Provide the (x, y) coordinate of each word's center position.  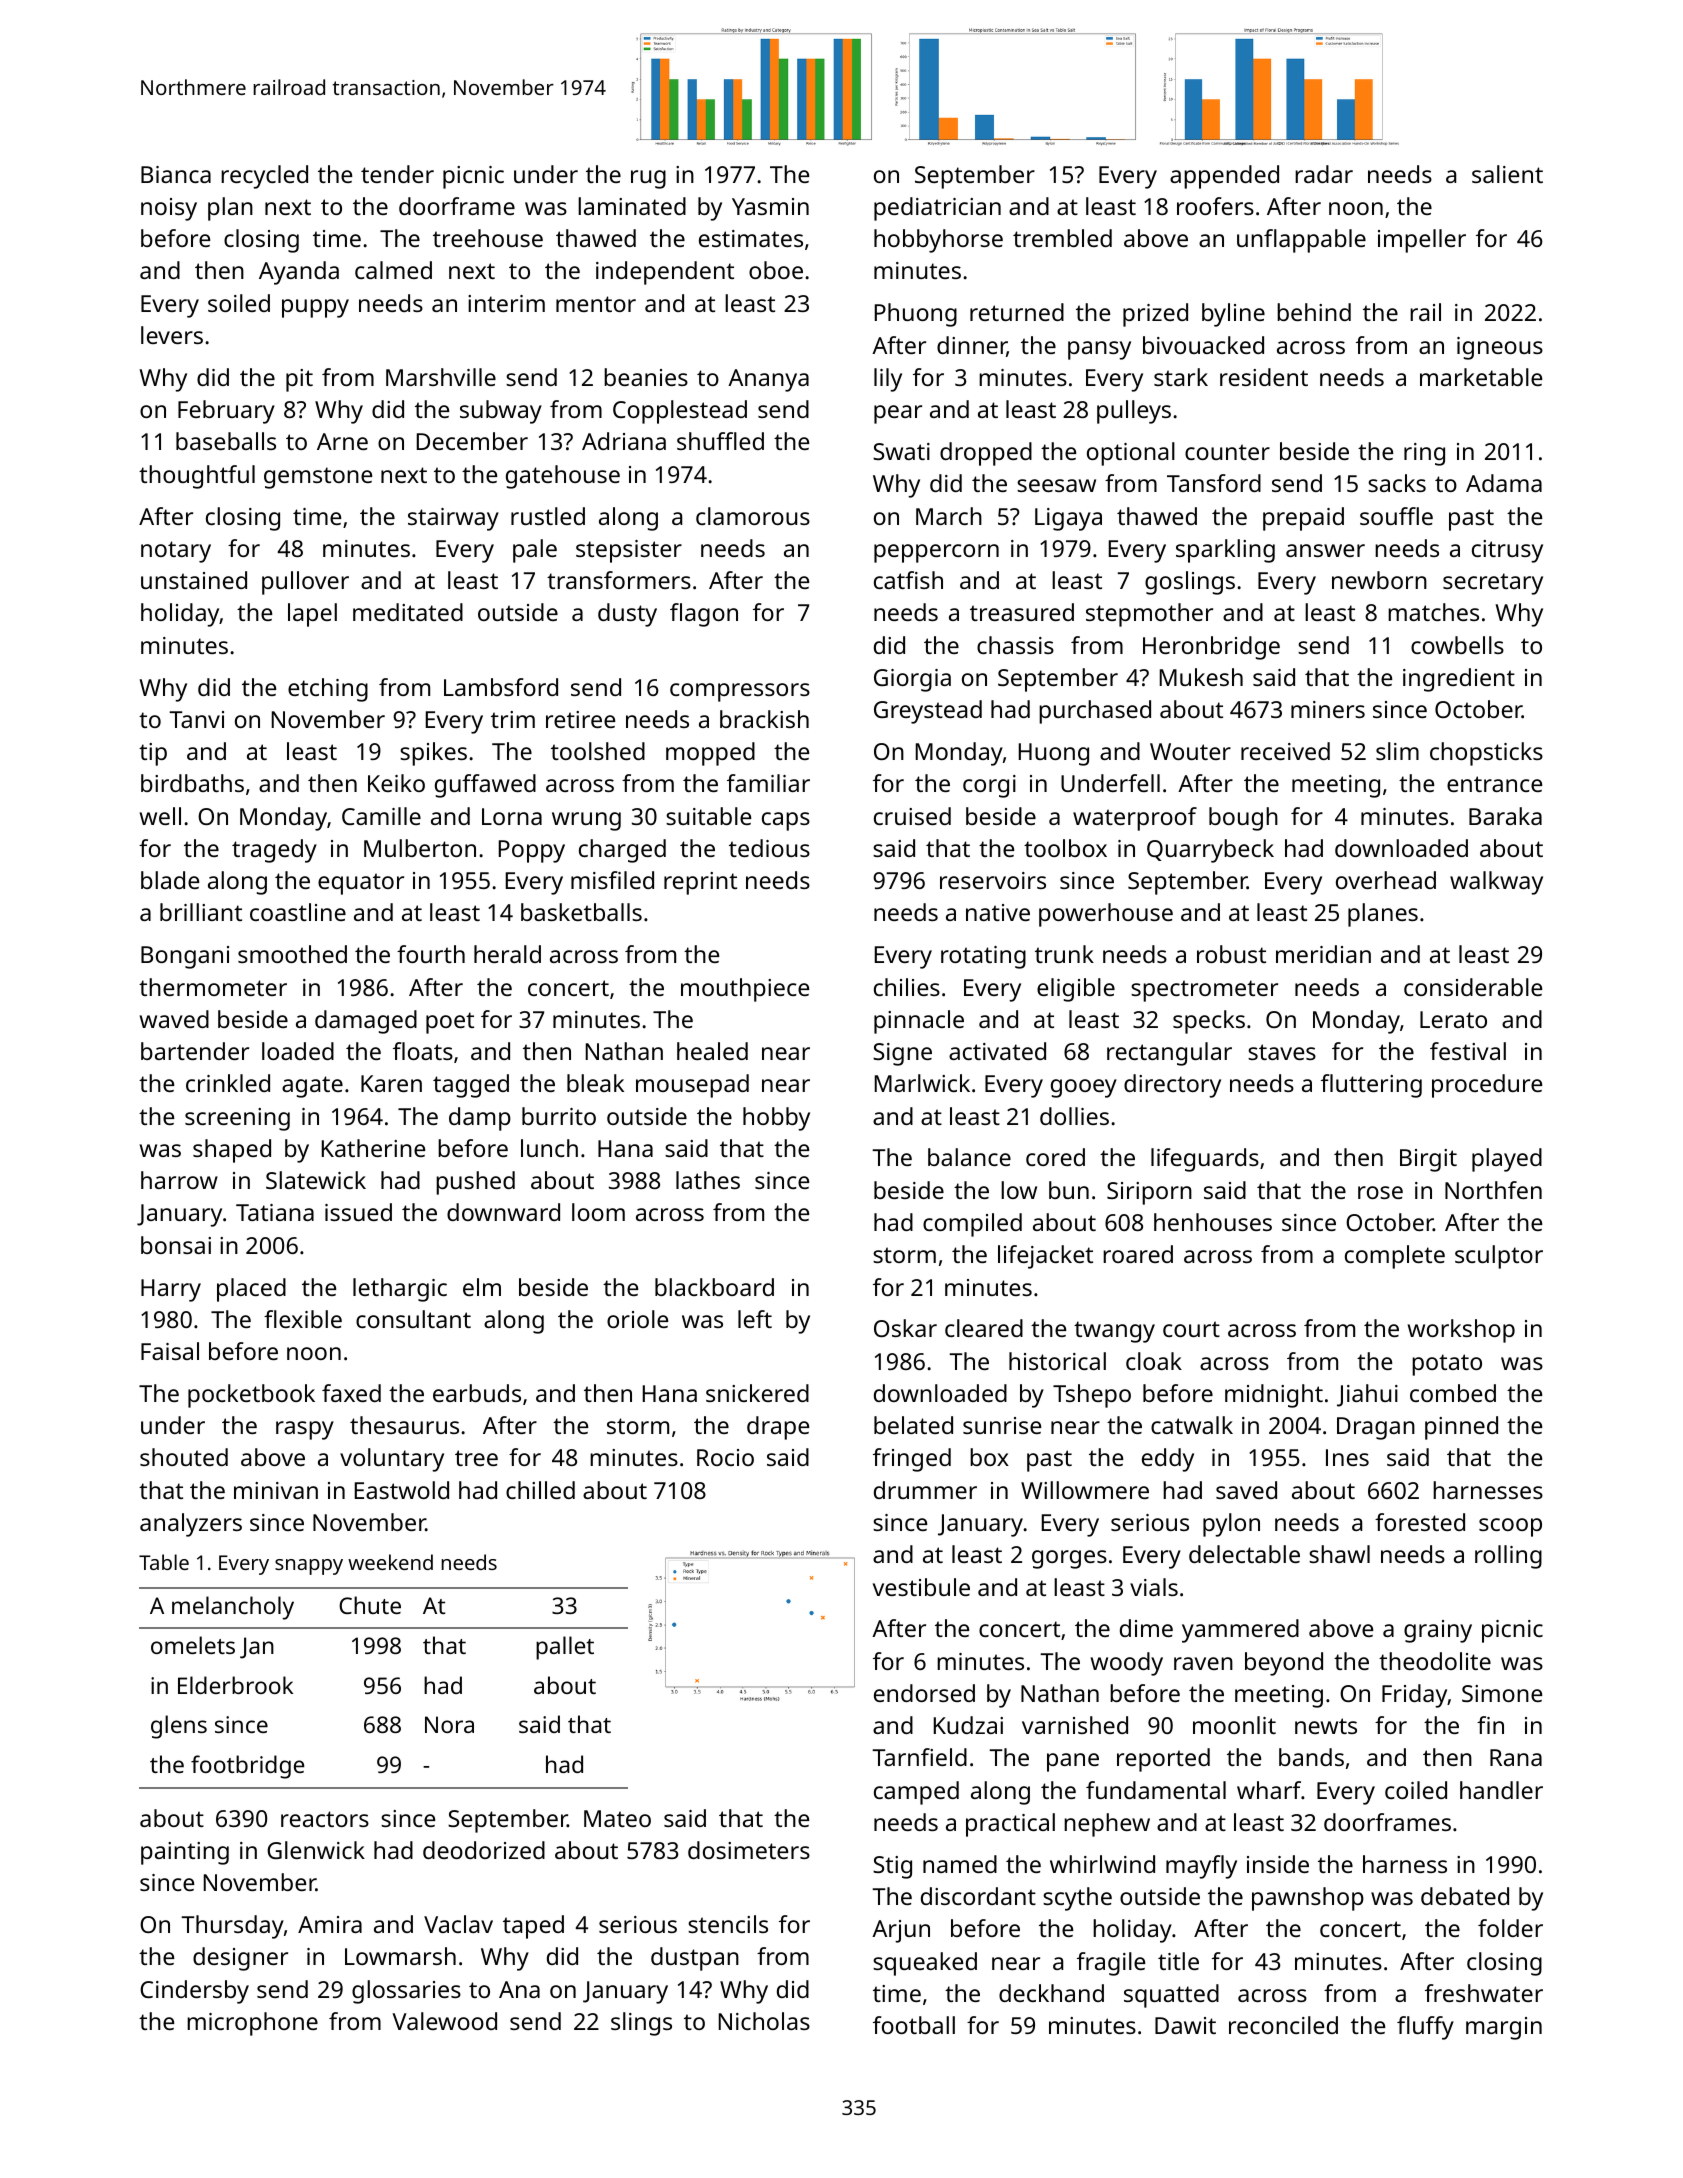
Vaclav (458, 1924)
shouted (184, 1457)
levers (172, 335)
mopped (710, 754)
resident (1264, 377)
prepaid (1303, 519)
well (160, 816)
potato (1447, 1365)
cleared (984, 1328)
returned (1017, 312)
